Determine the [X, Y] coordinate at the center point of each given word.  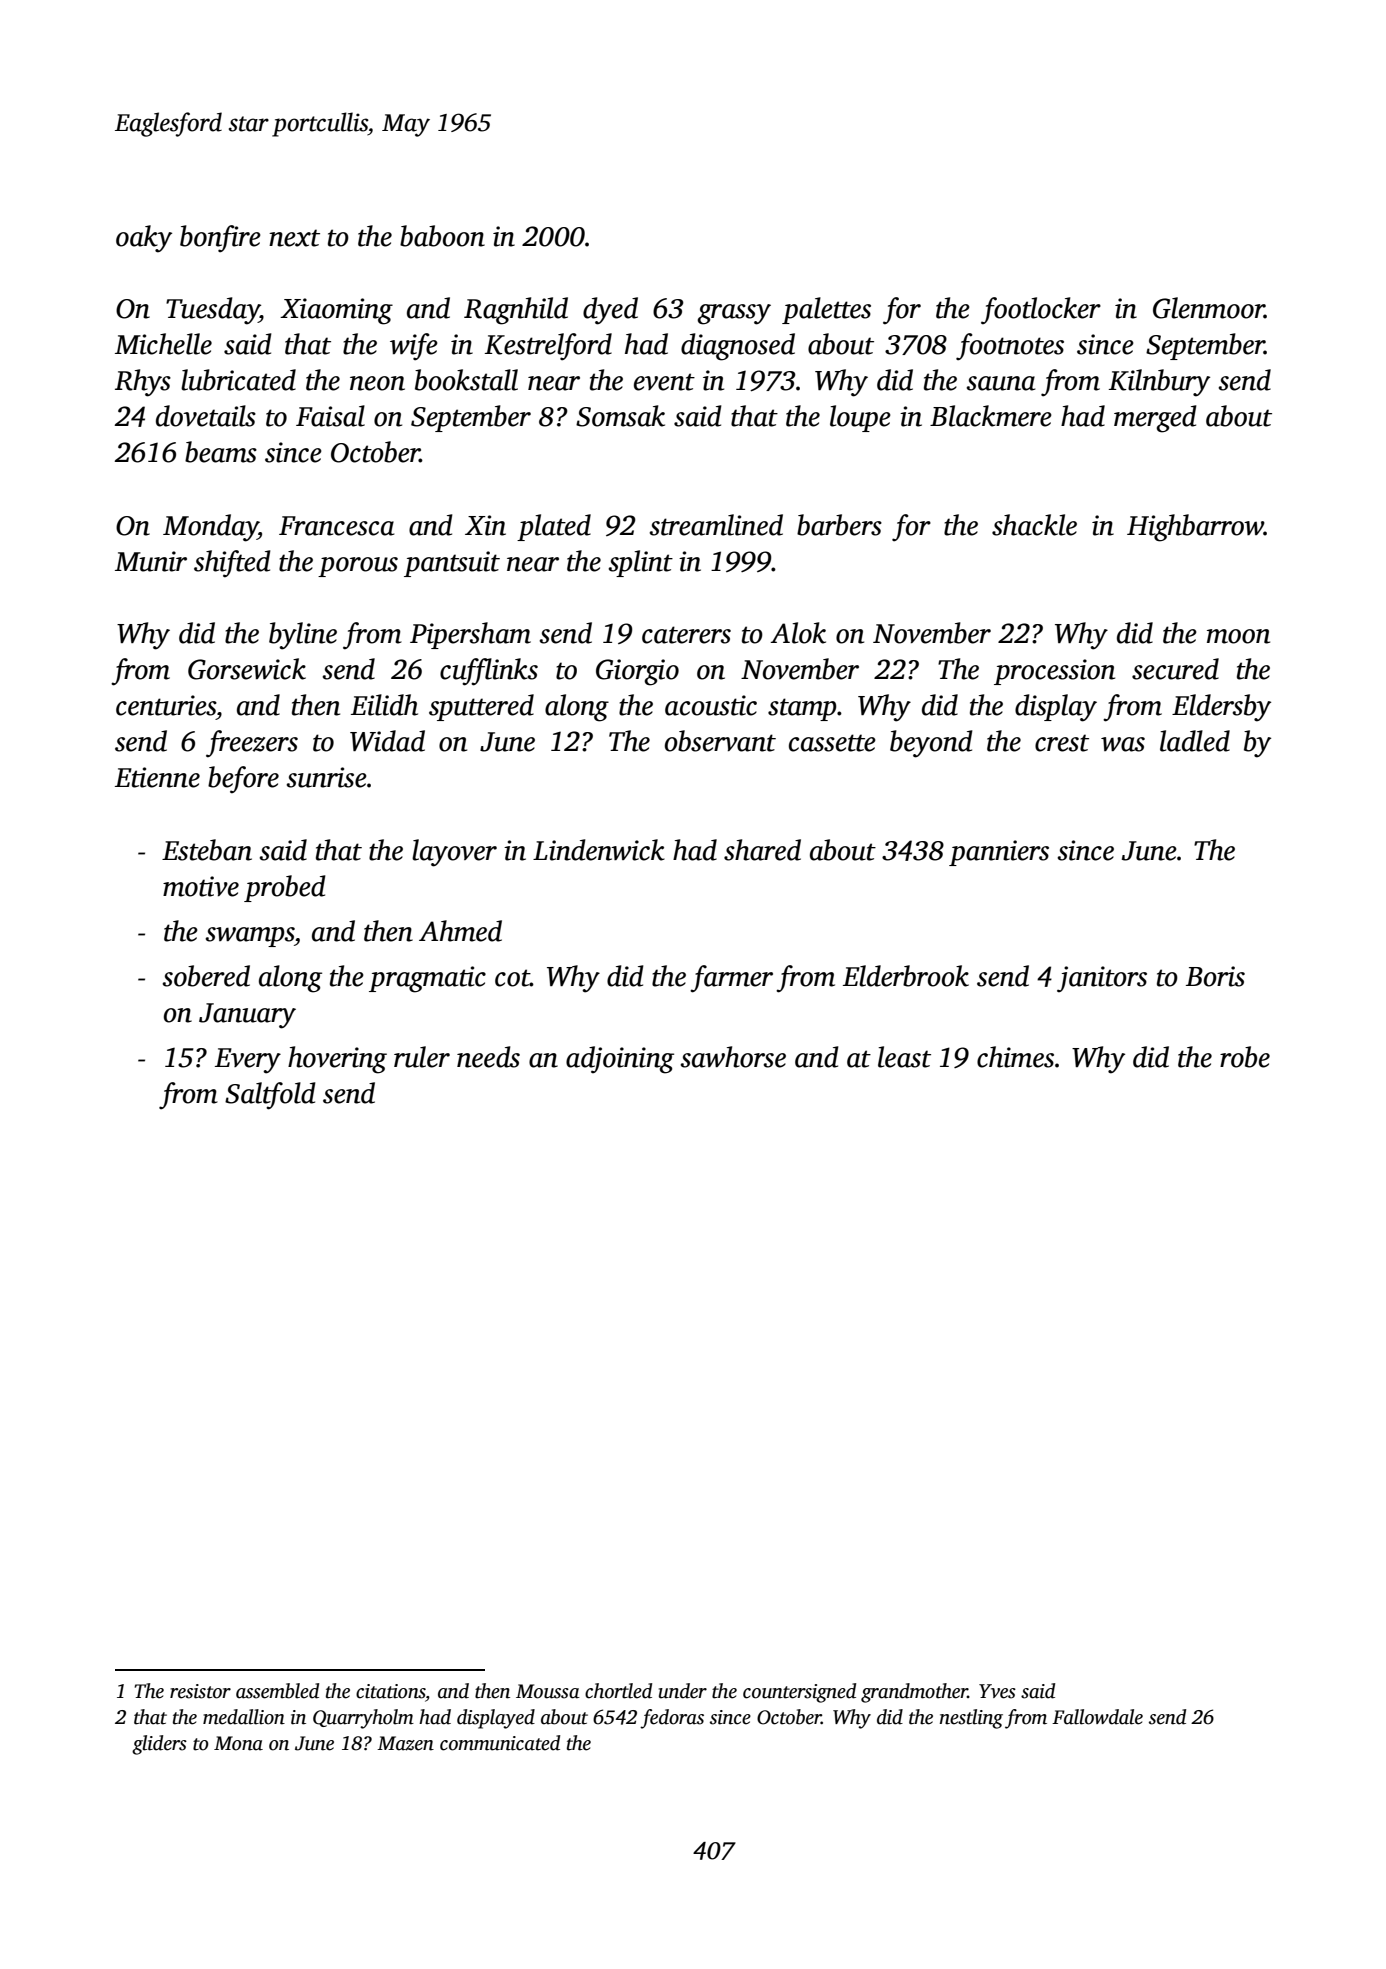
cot [512, 978]
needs [488, 1057]
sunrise [326, 777]
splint [640, 563]
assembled [277, 1691]
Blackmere [991, 416]
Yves [997, 1691]
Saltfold [270, 1096]
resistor [200, 1691]
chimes [1015, 1057]
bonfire [220, 239]
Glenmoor [1209, 308]
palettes [826, 310]
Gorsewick [247, 669]
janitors [1102, 979]
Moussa [548, 1691]
